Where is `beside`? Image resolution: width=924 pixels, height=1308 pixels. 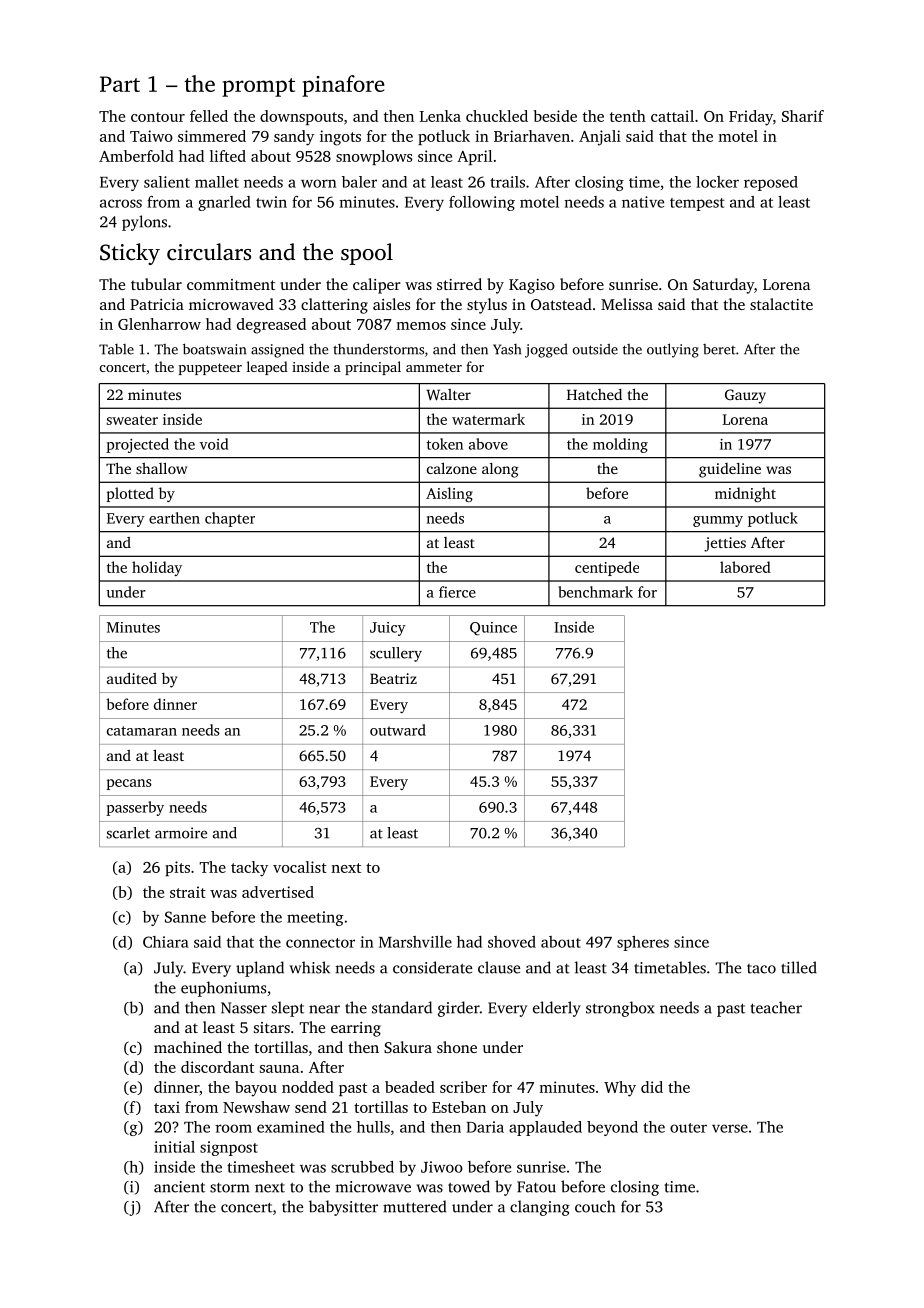
beside is located at coordinates (555, 116).
